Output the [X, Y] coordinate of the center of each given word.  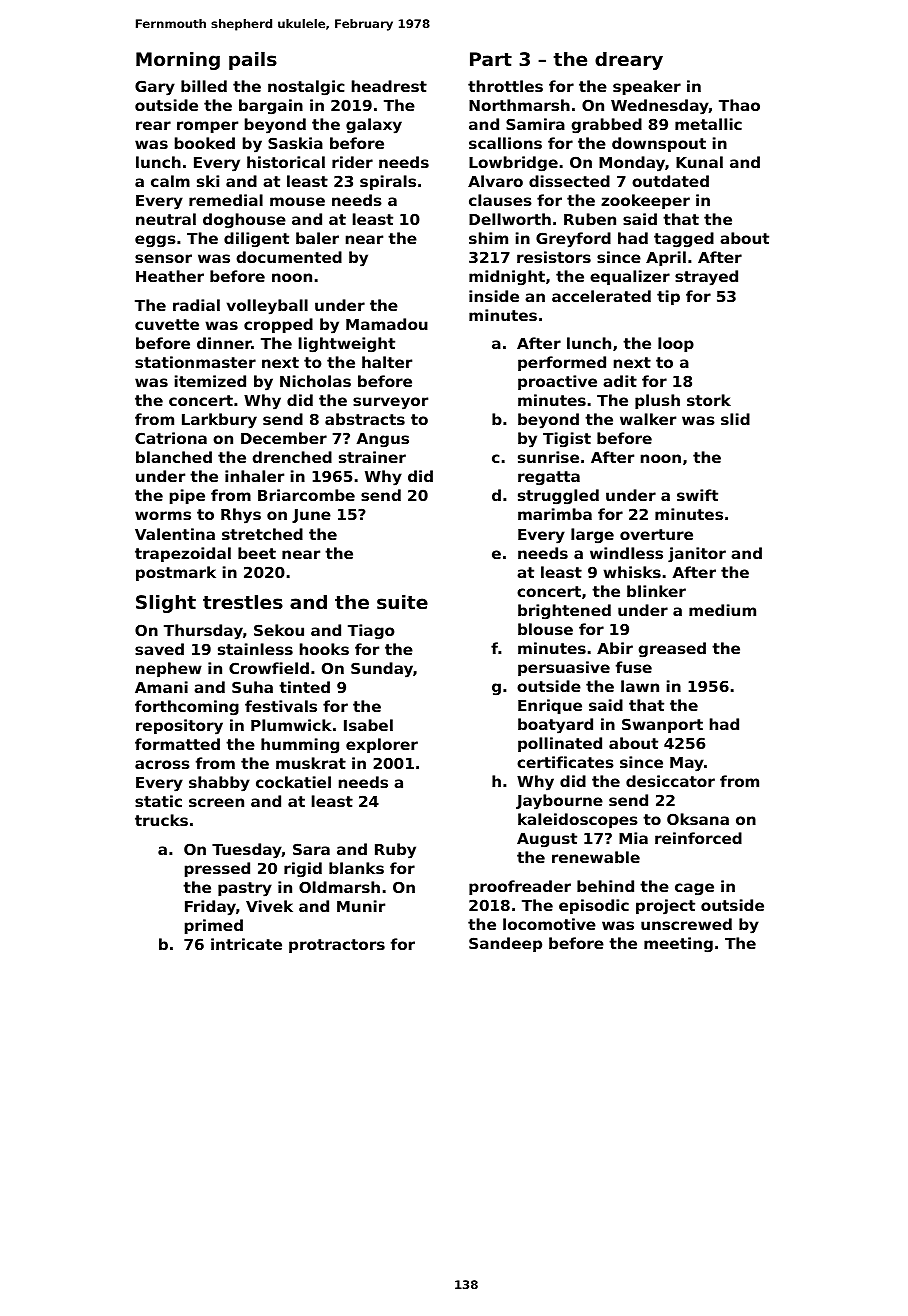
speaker [647, 87]
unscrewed [686, 924]
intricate [246, 944]
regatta [549, 478]
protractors [337, 946]
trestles [243, 602]
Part [491, 59]
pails [253, 61]
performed [562, 363]
